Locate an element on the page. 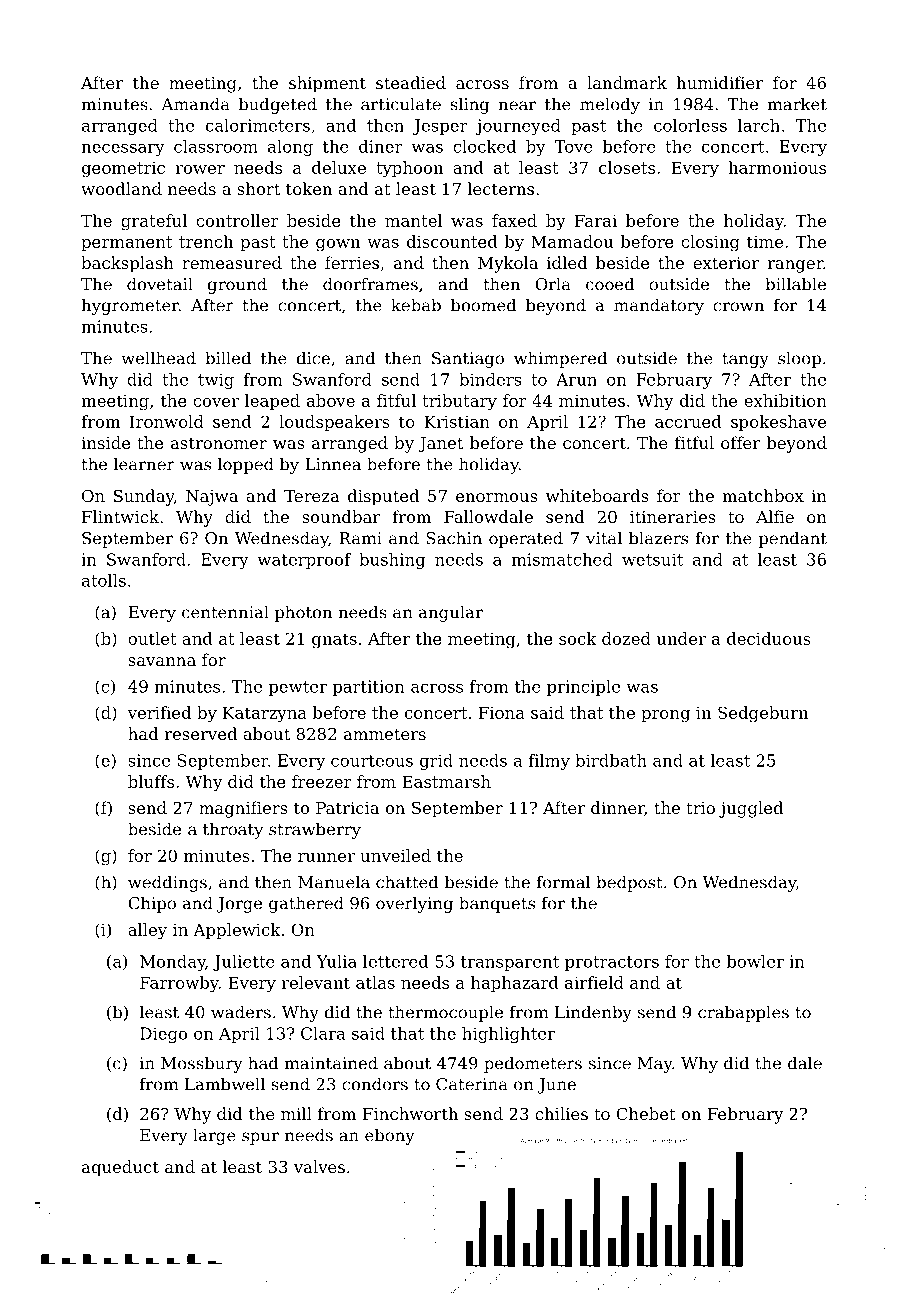 The height and width of the page is (1316, 908). magnifiers is located at coordinates (243, 809).
